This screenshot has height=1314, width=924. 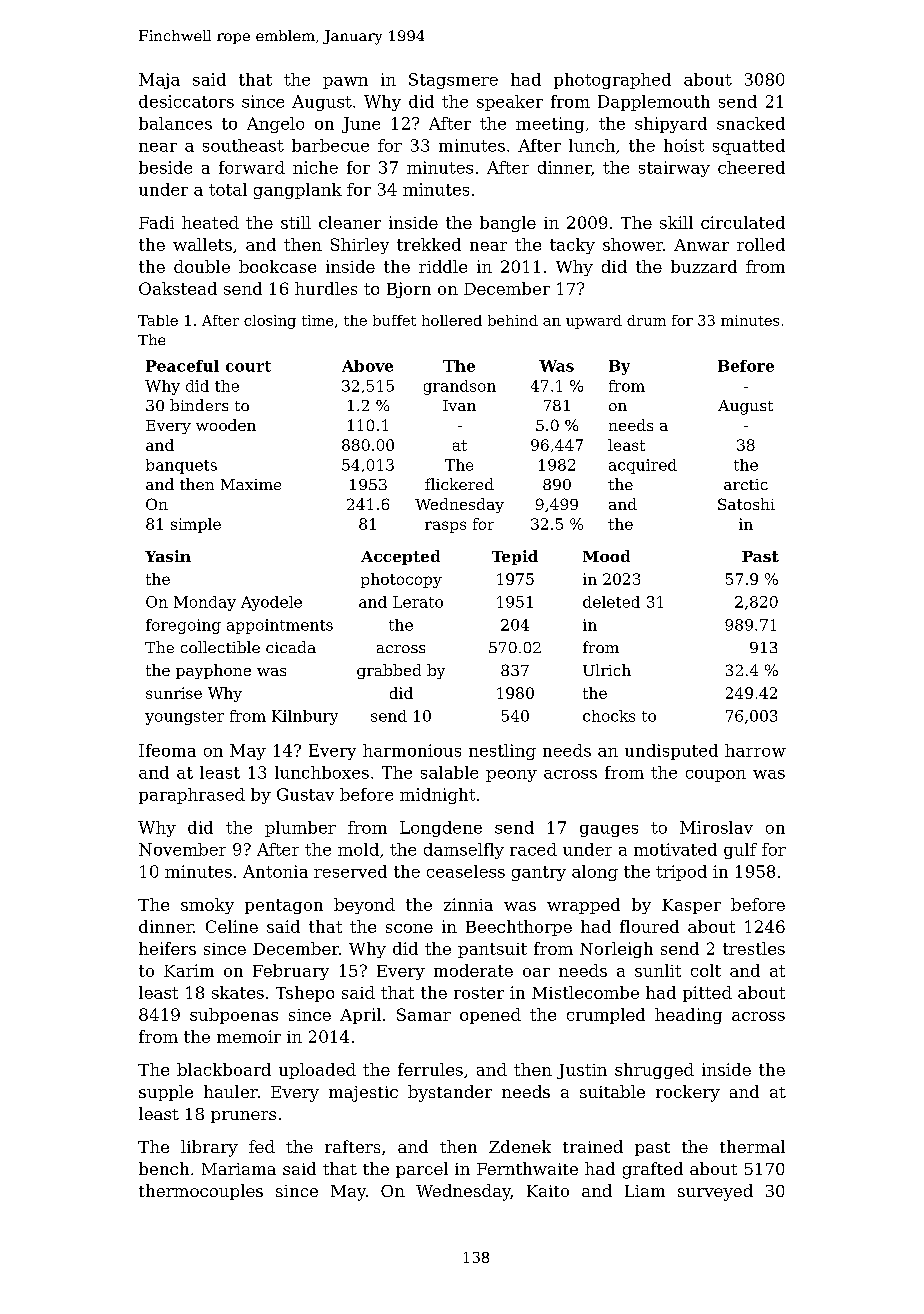 I want to click on harrow, so click(x=755, y=750).
